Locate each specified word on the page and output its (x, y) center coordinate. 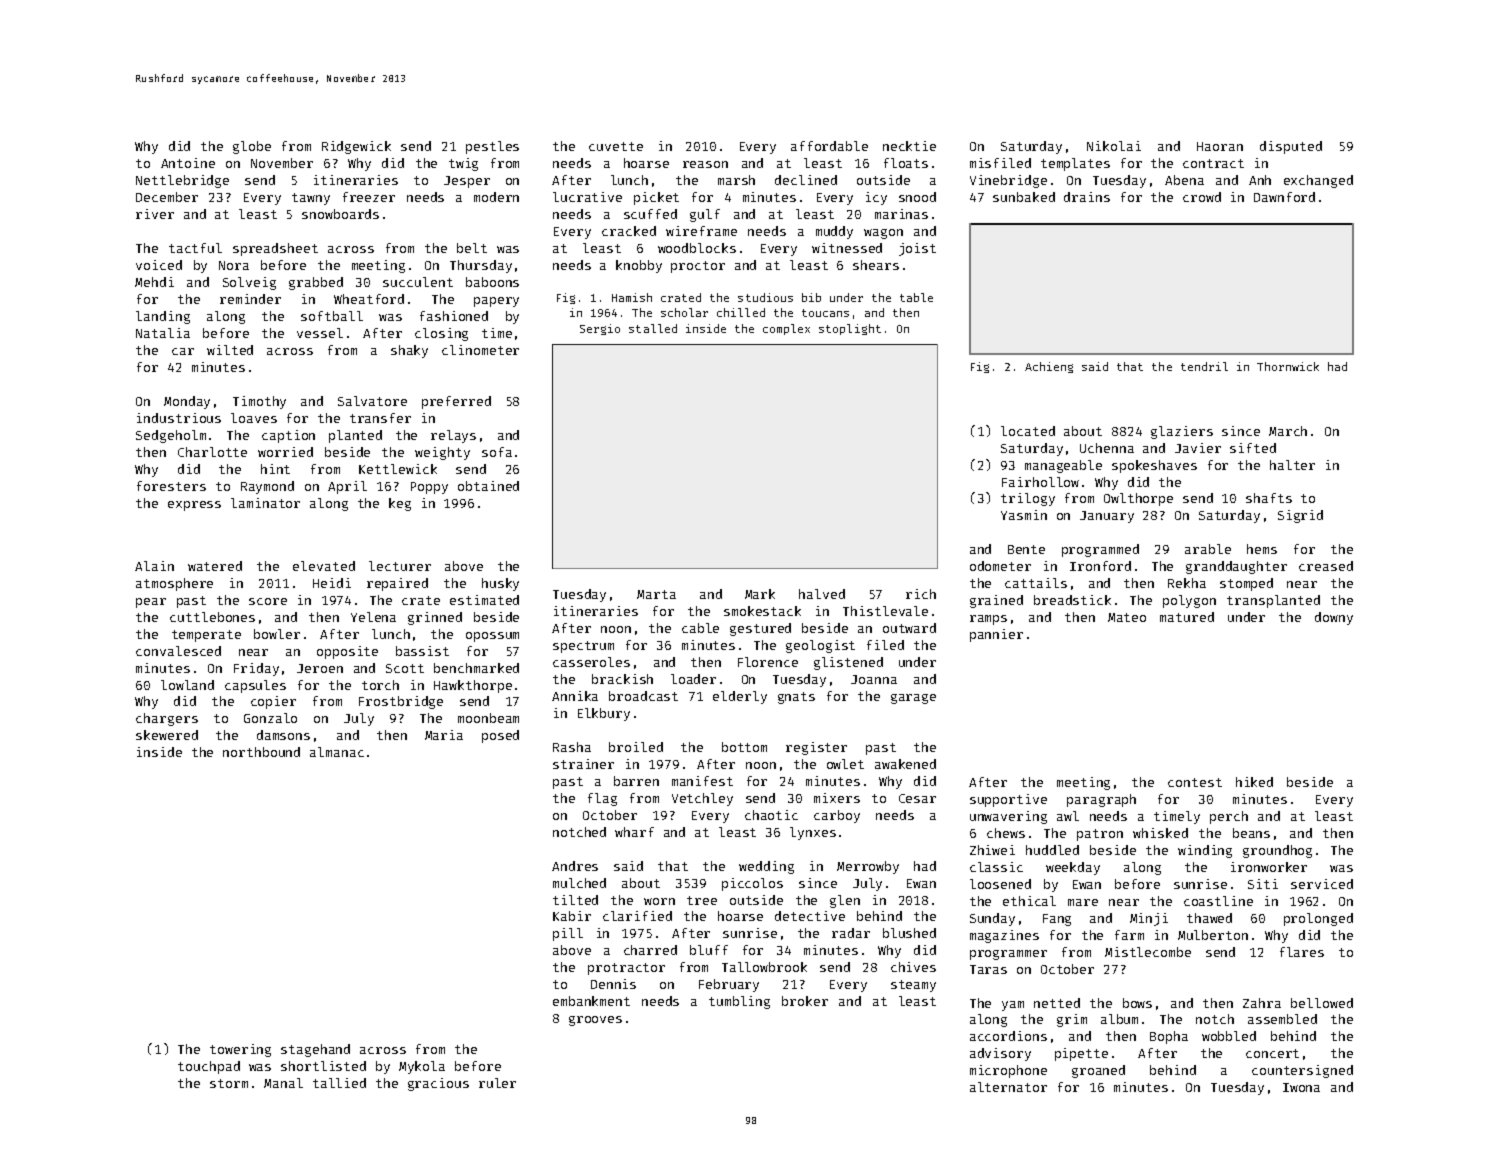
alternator (1008, 1087)
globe (252, 147)
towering (240, 1050)
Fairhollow (1040, 482)
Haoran (1220, 146)
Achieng (1049, 367)
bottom (744, 747)
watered (215, 566)
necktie (909, 146)
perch (1229, 817)
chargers (167, 719)
